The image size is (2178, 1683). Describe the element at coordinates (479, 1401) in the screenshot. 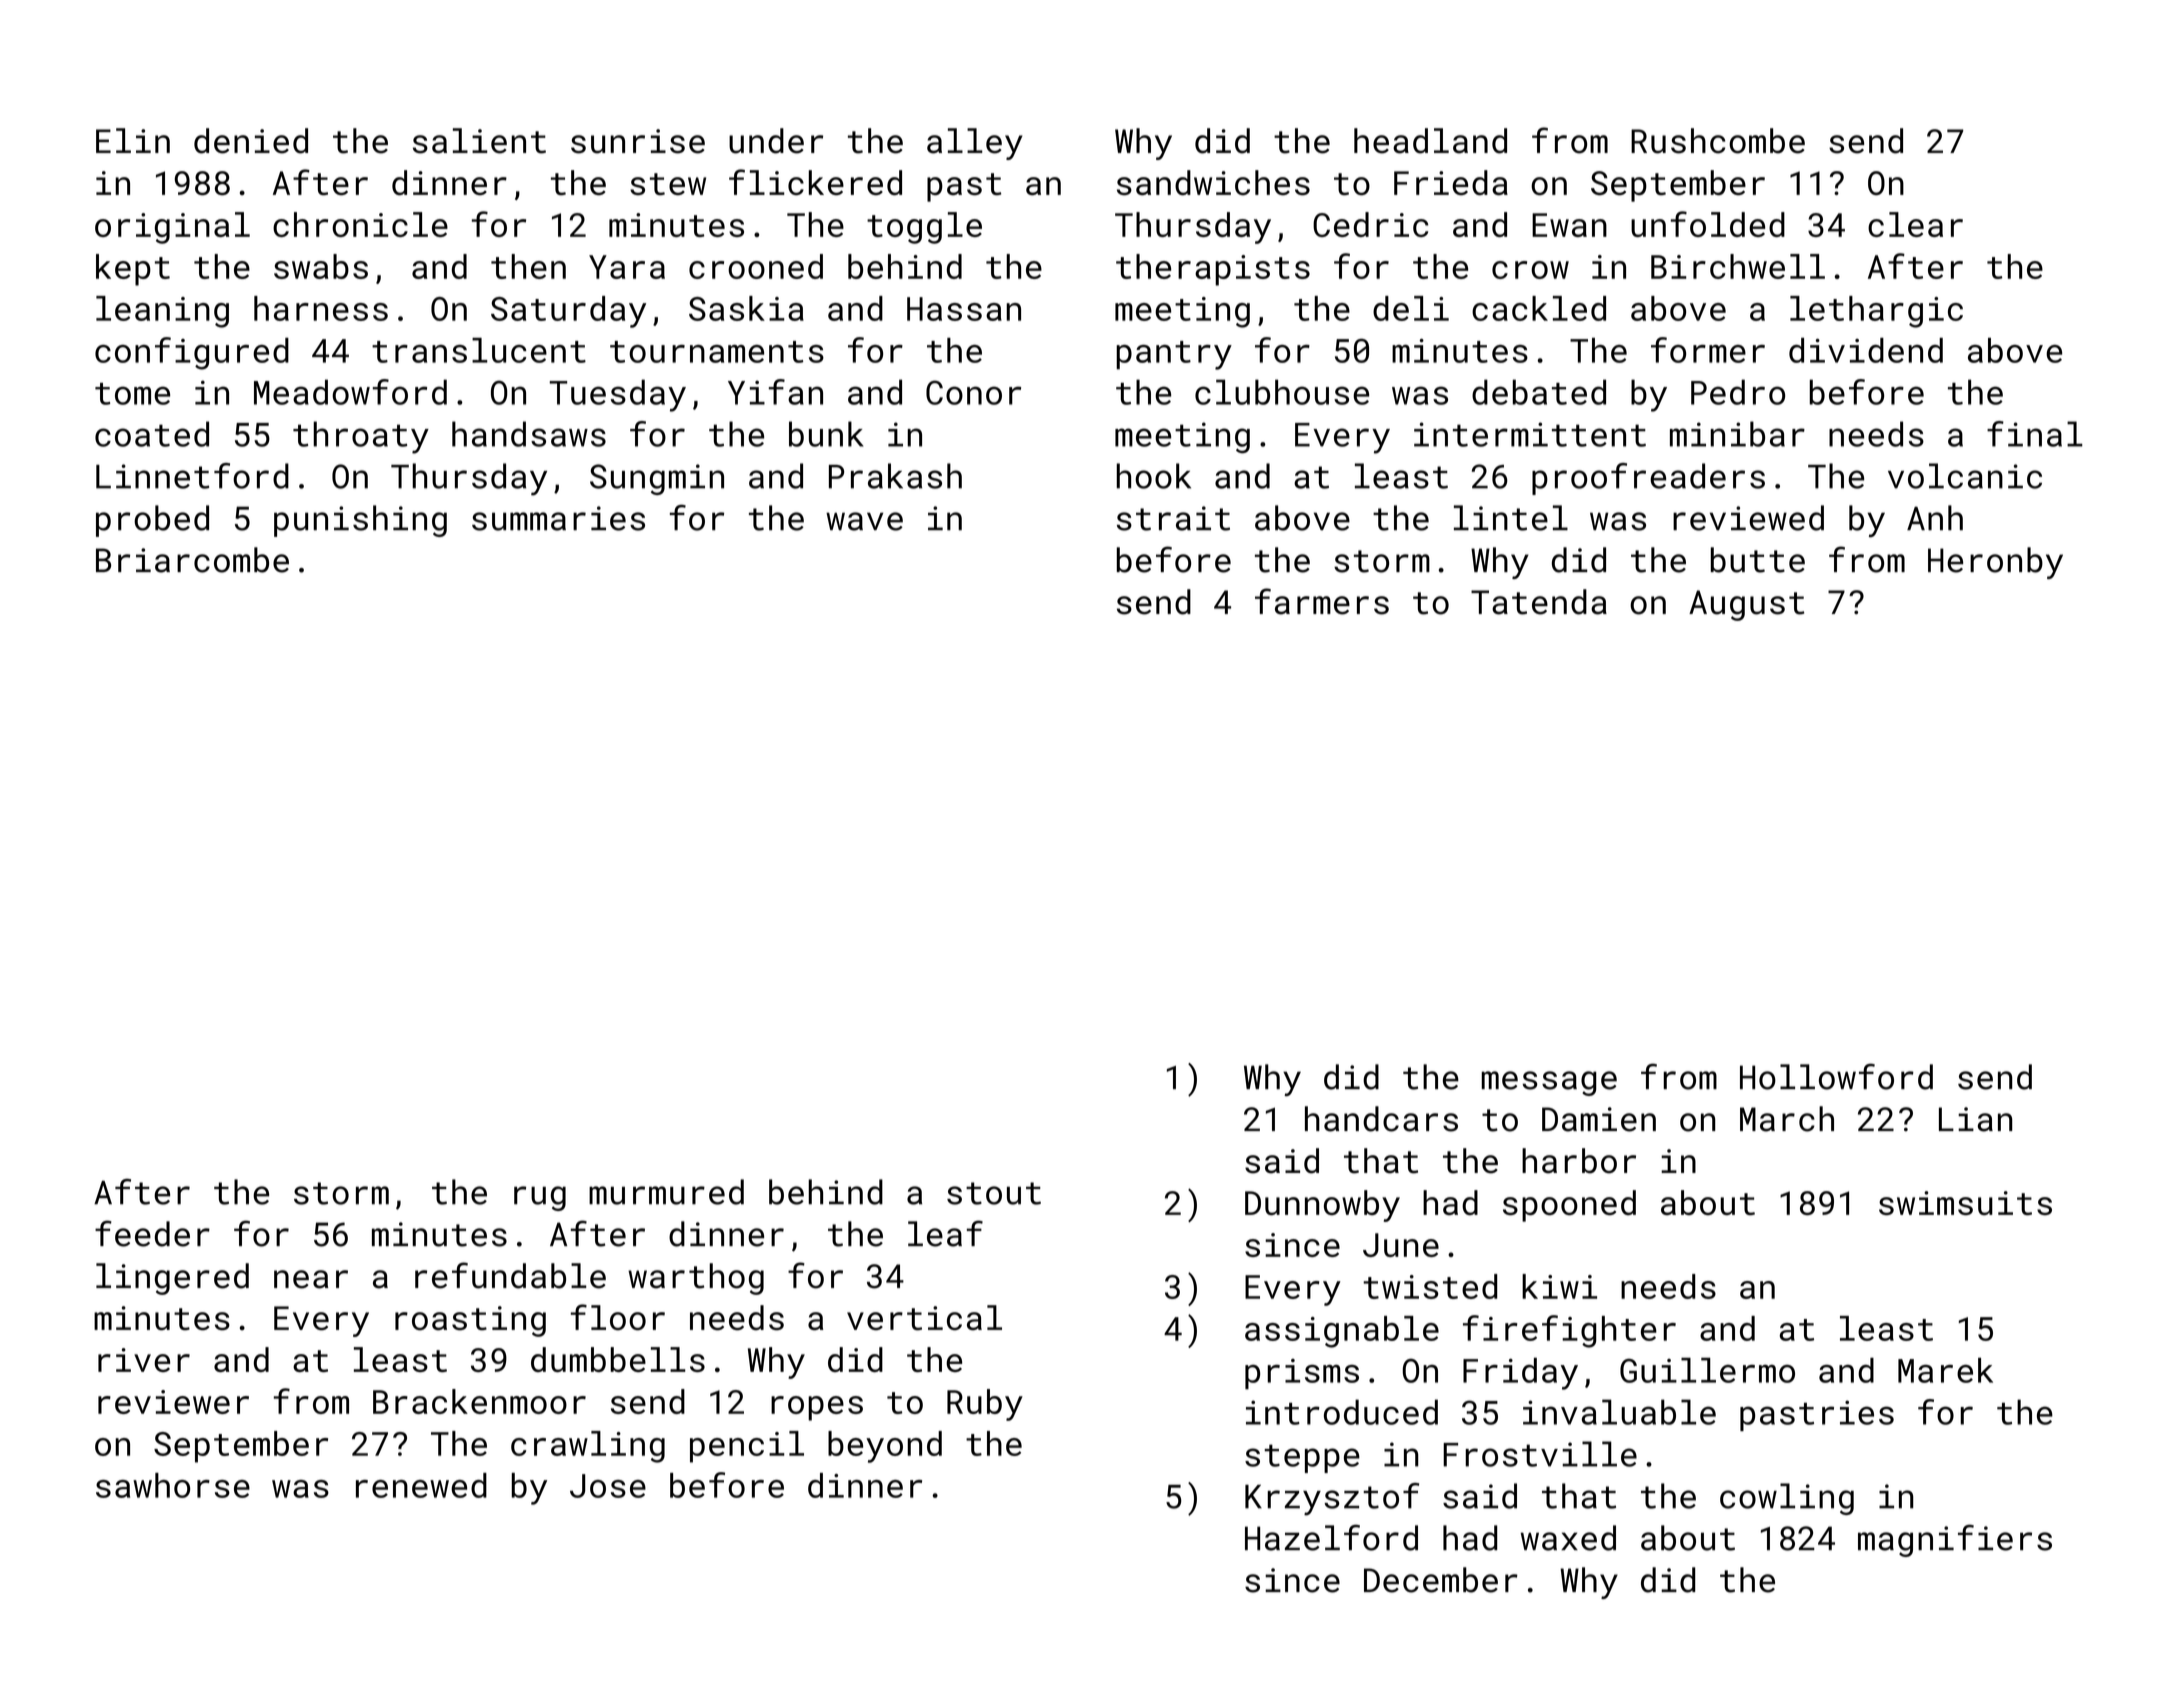

I see `Brackenmoor` at that location.
